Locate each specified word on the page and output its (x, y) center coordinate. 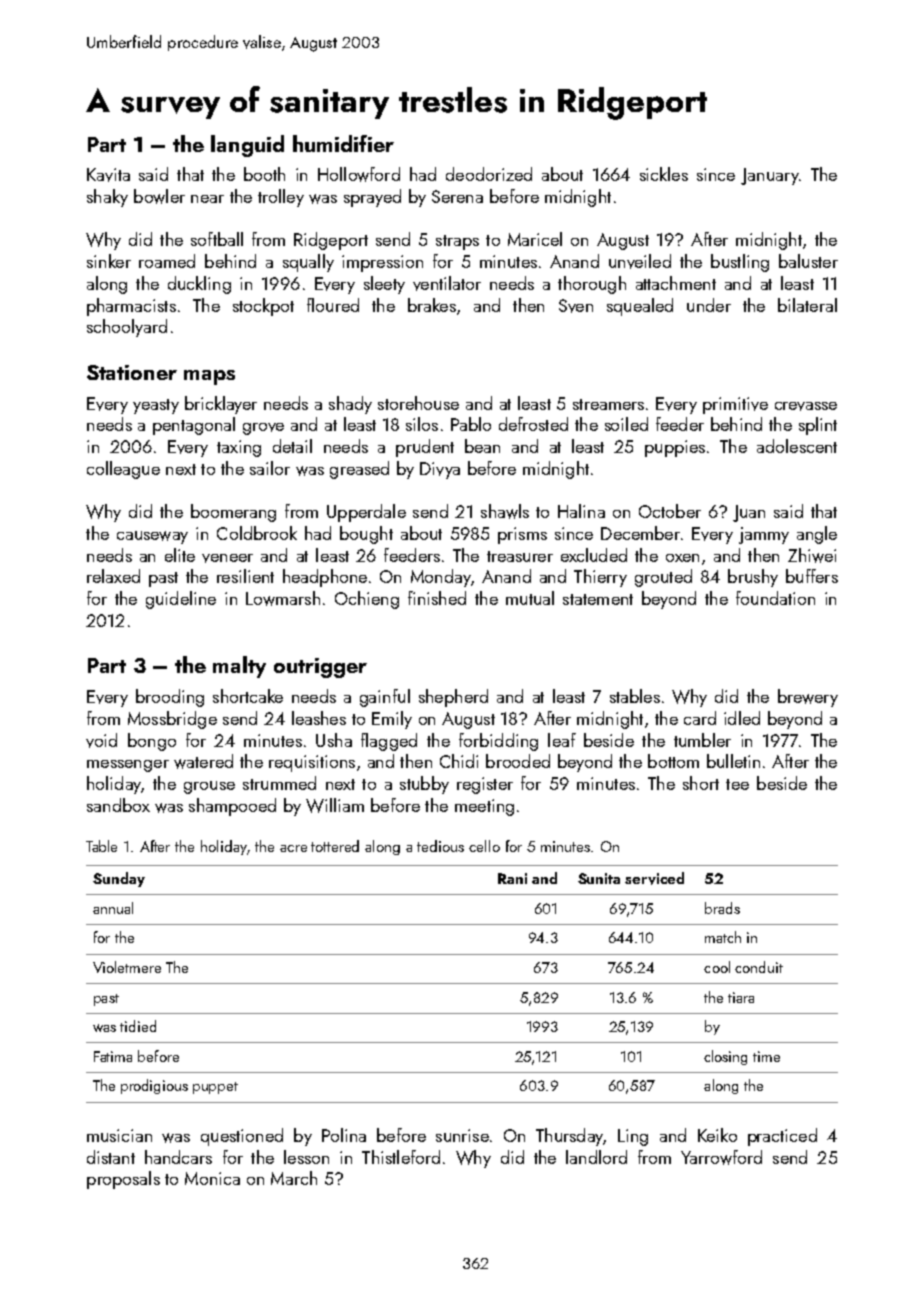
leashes (319, 718)
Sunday (119, 879)
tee (737, 784)
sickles (664, 174)
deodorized (489, 174)
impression (382, 263)
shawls (505, 511)
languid (247, 146)
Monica (212, 1178)
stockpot (263, 307)
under (709, 305)
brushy (753, 578)
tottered (335, 846)
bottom (673, 761)
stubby (424, 785)
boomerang (233, 513)
